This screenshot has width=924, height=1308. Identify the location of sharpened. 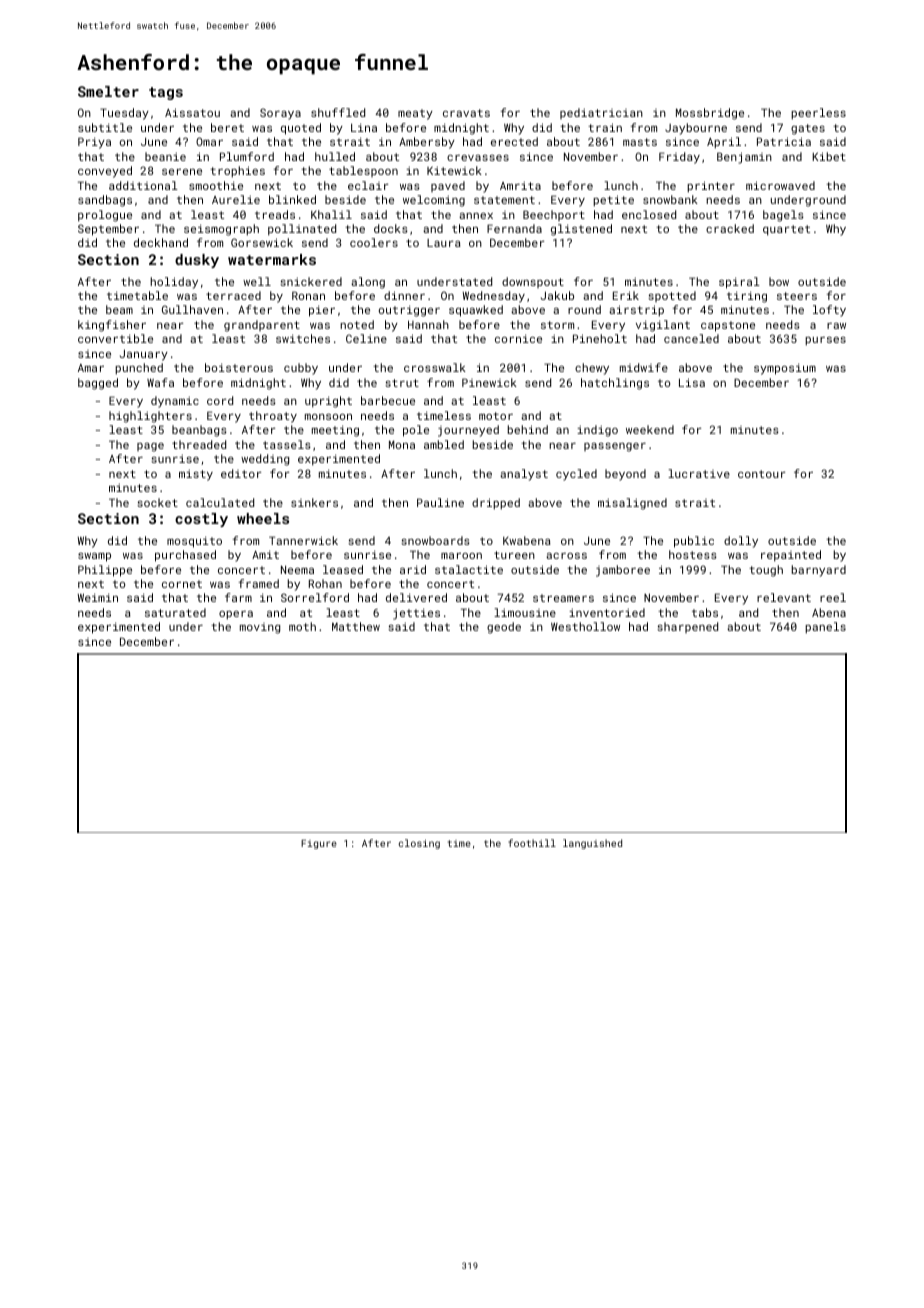
(687, 627).
